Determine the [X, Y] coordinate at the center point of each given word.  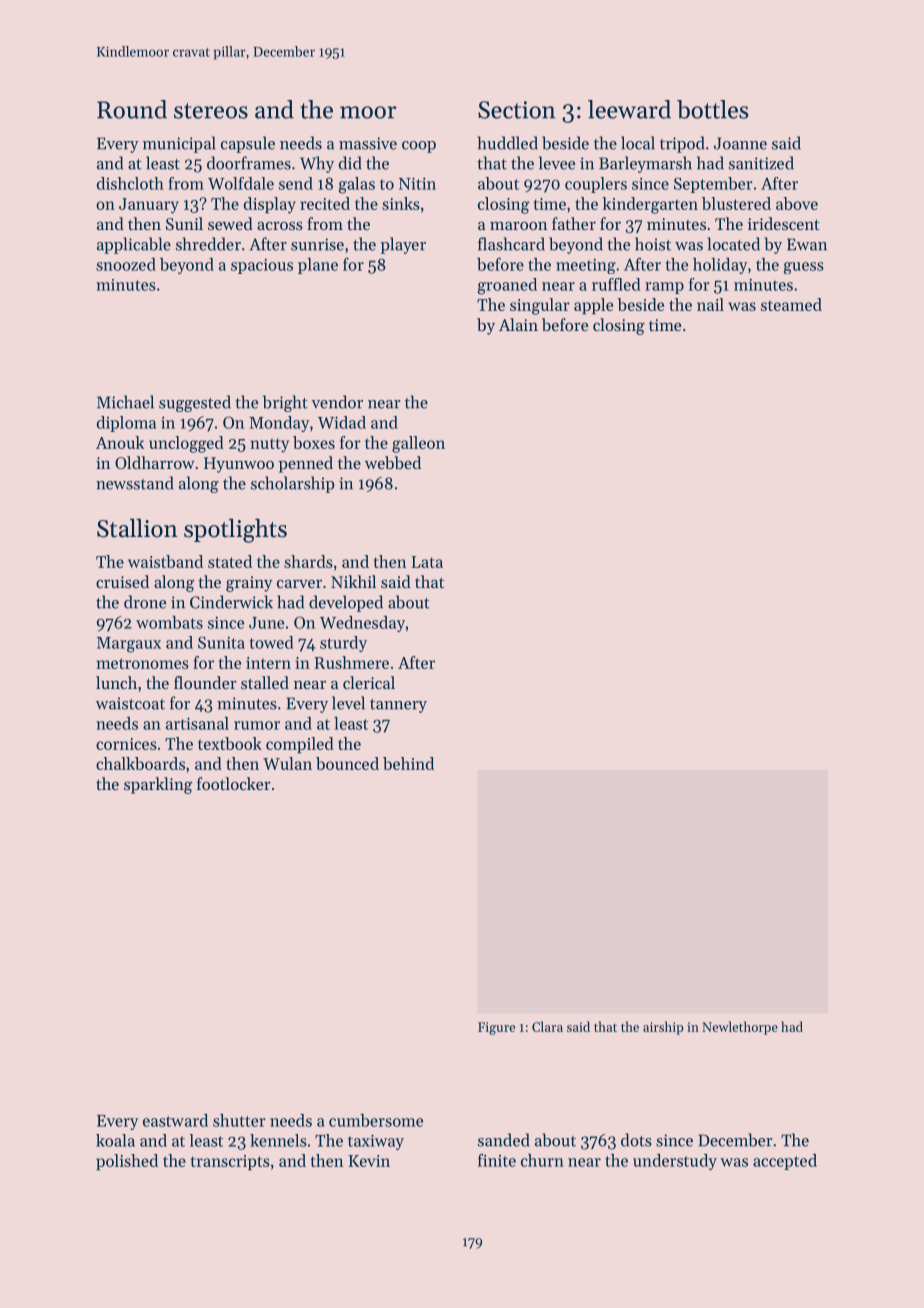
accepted [785, 1162]
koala [115, 1140]
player [403, 245]
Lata [427, 562]
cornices [126, 744]
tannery [398, 706]
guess [804, 268]
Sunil [184, 223]
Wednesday [362, 624]
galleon [418, 444]
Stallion [137, 528]
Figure [496, 1028]
